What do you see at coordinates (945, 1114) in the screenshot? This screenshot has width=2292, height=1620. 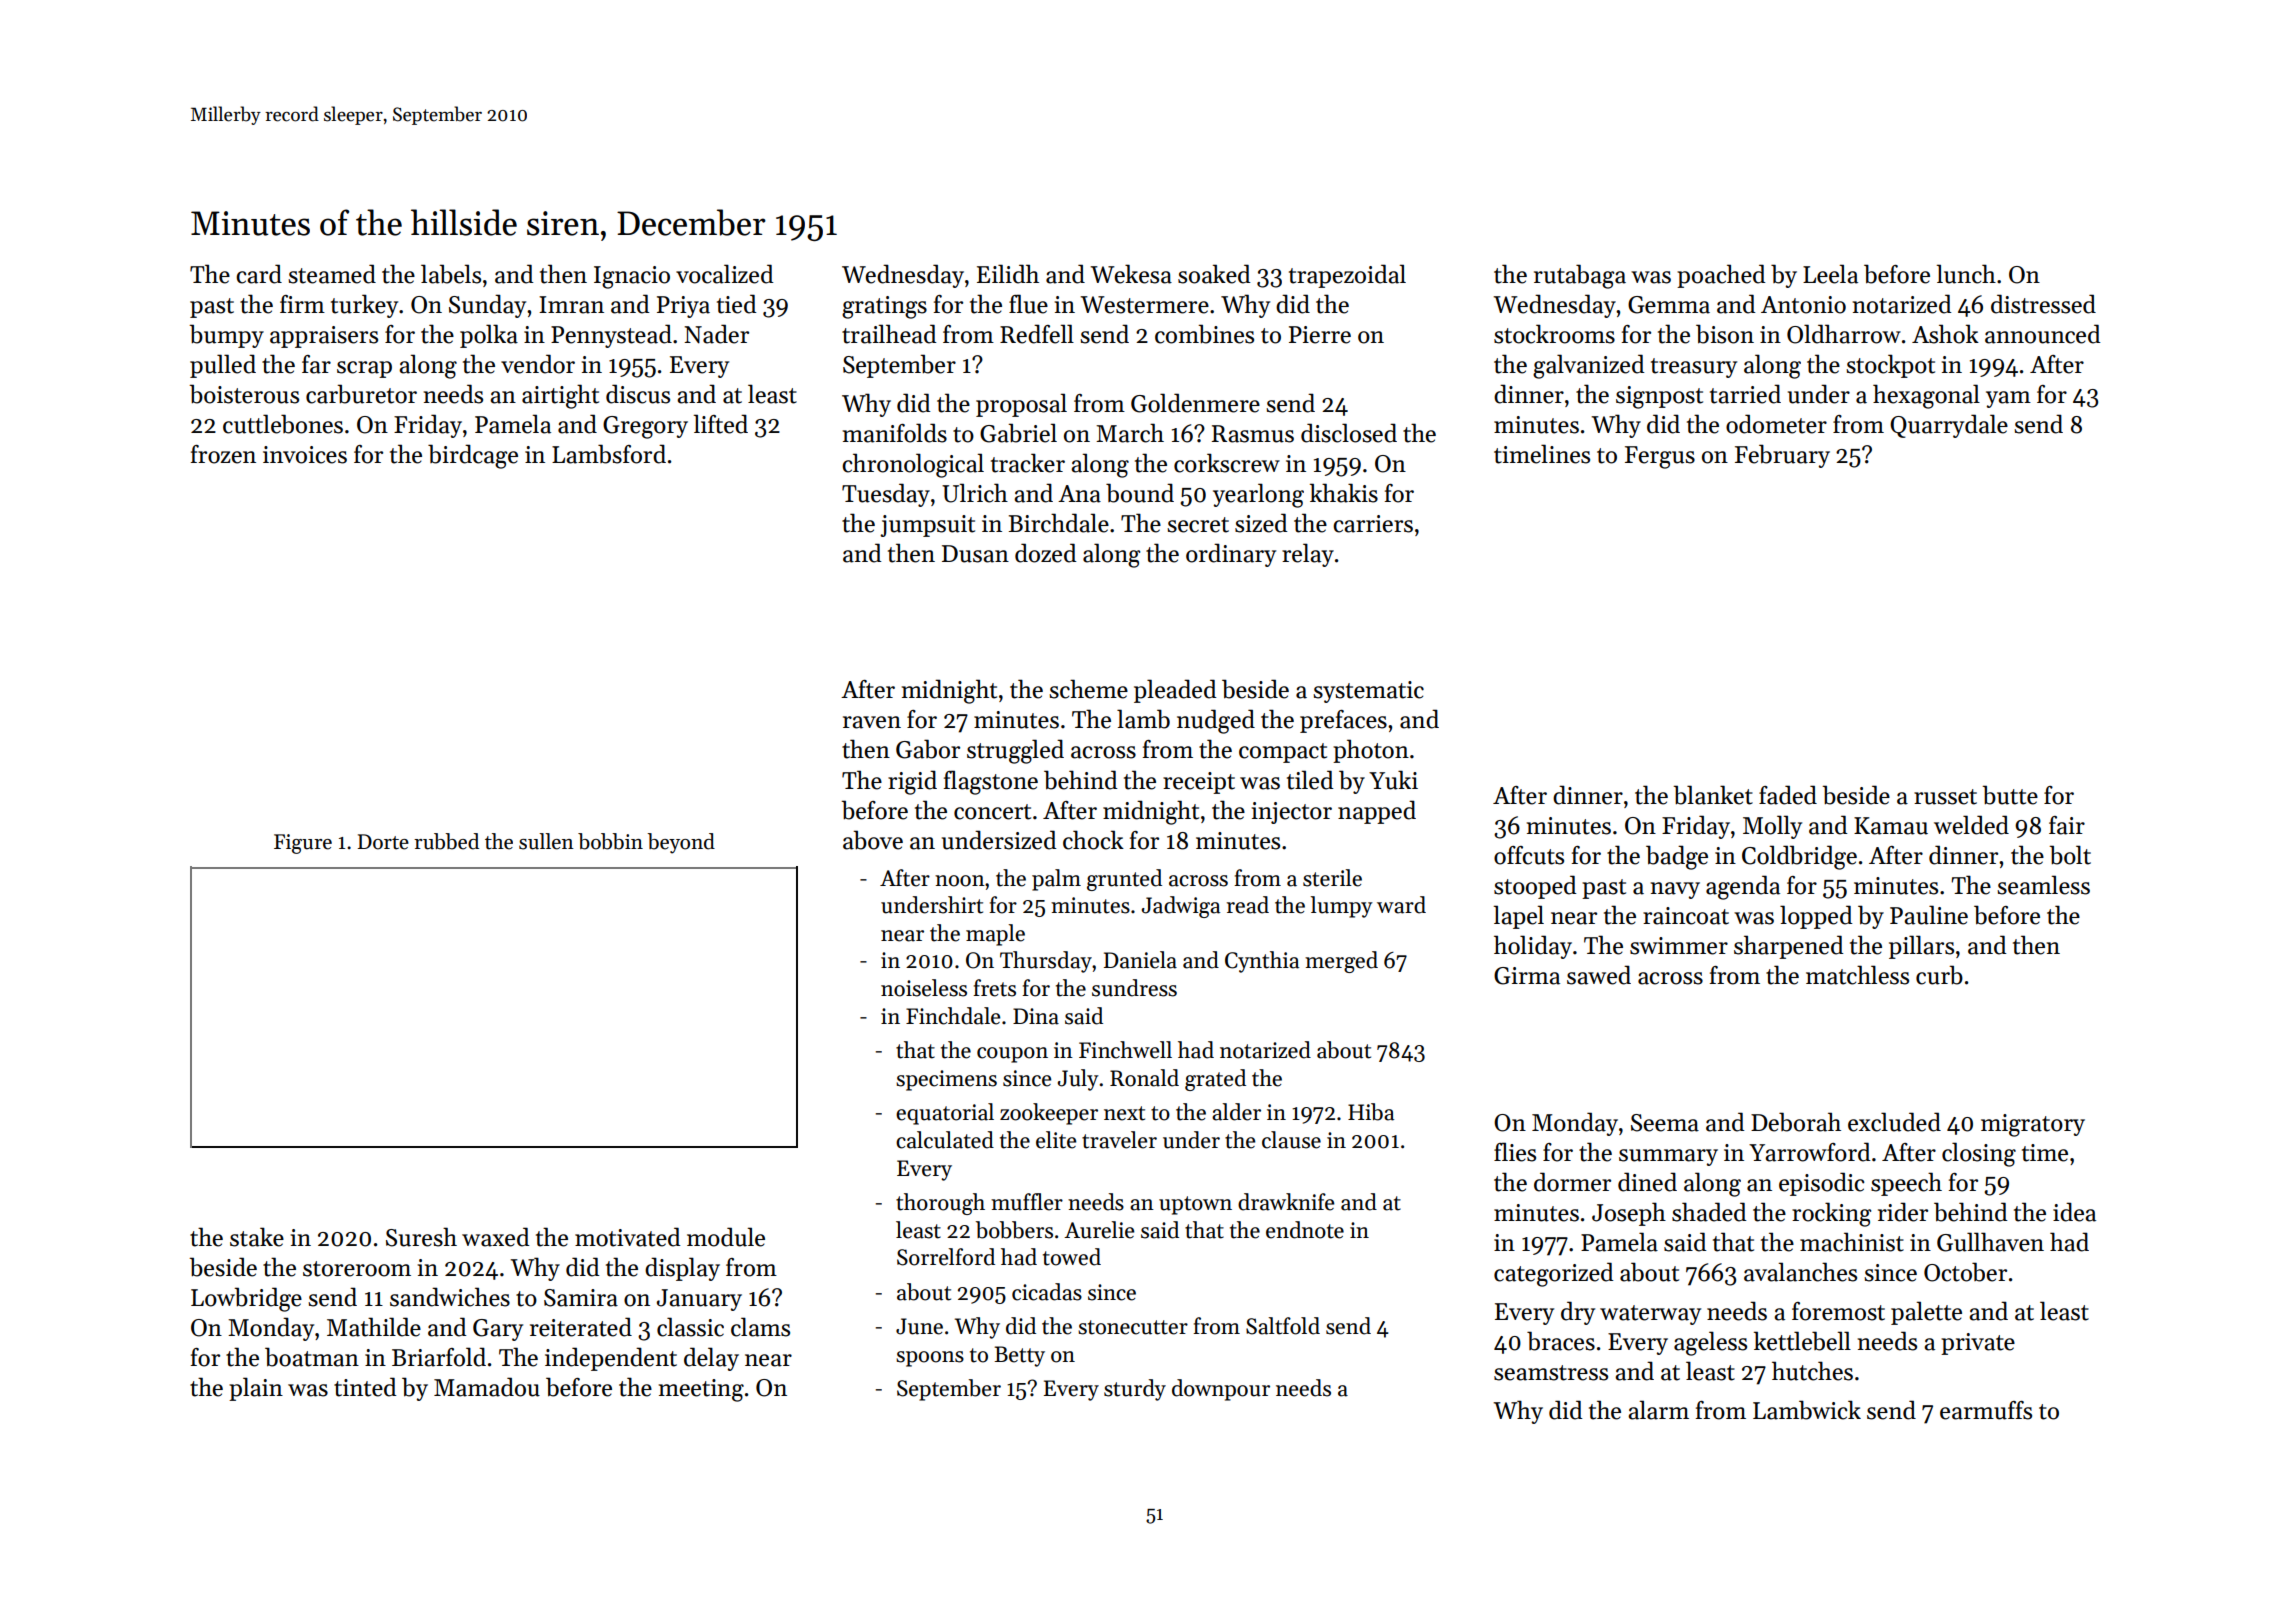 I see `equatorial` at bounding box center [945, 1114].
